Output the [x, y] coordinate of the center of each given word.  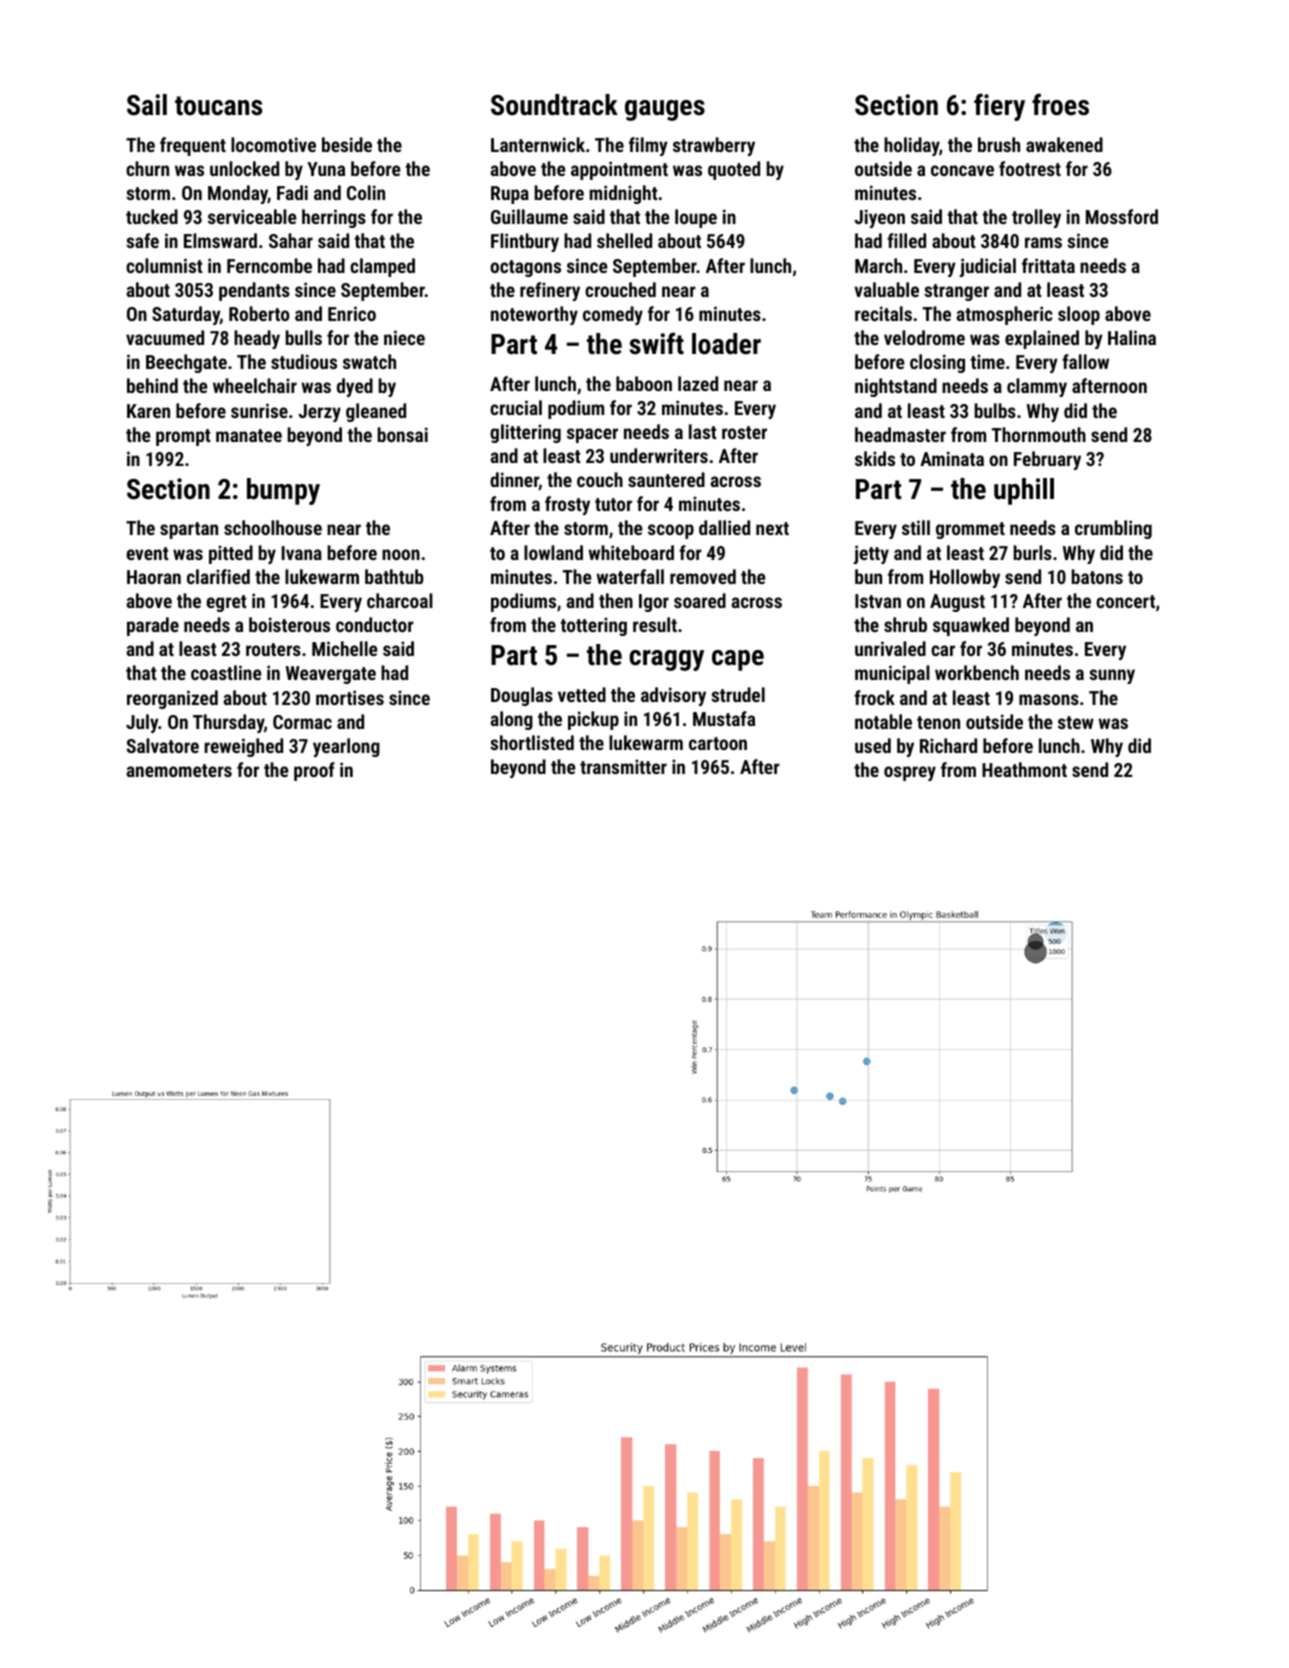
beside [347, 144]
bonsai [402, 434]
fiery [999, 107]
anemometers [179, 770]
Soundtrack [554, 105]
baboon [644, 383]
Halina [1132, 337]
